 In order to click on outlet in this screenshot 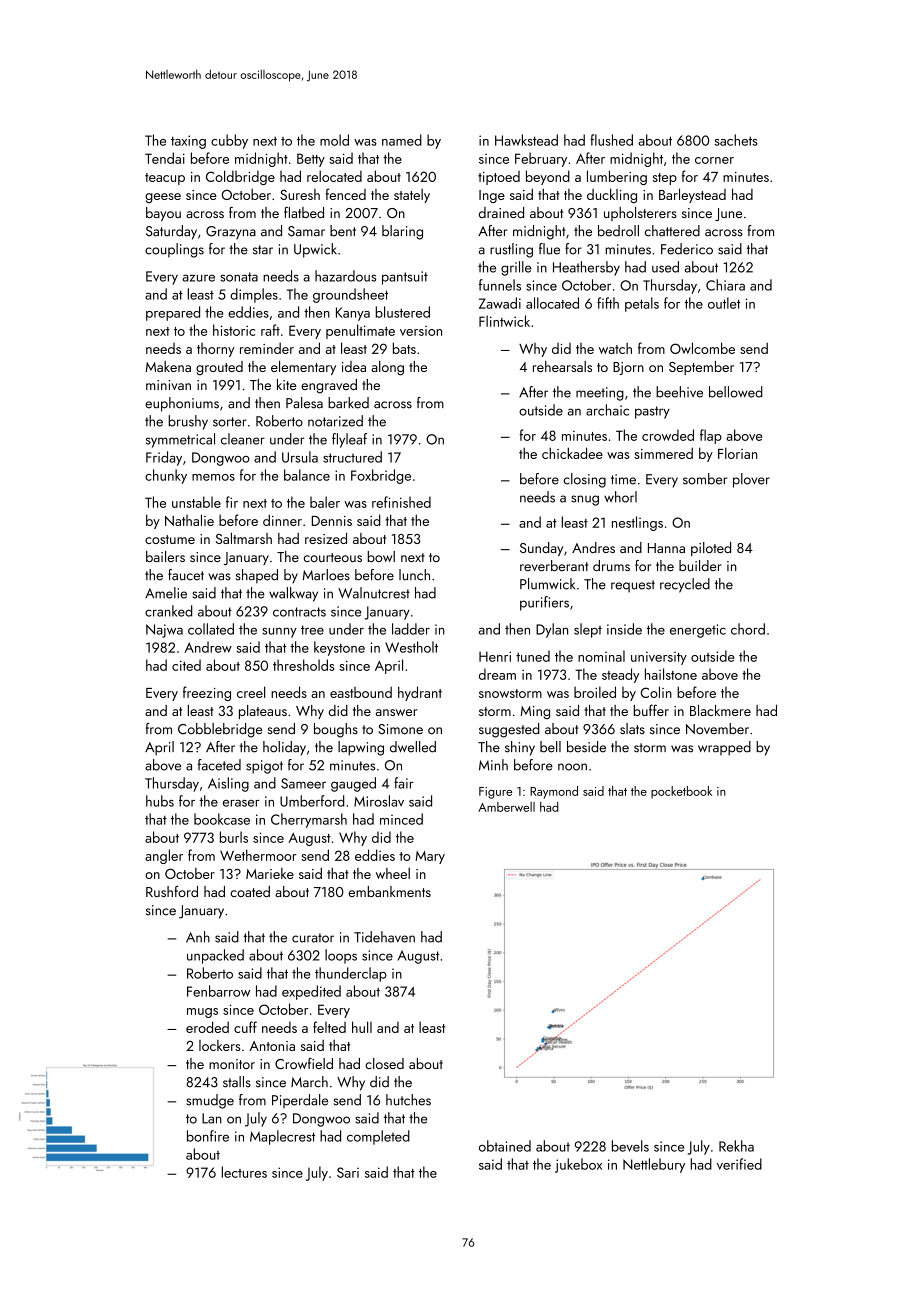, I will do `click(724, 303)`.
